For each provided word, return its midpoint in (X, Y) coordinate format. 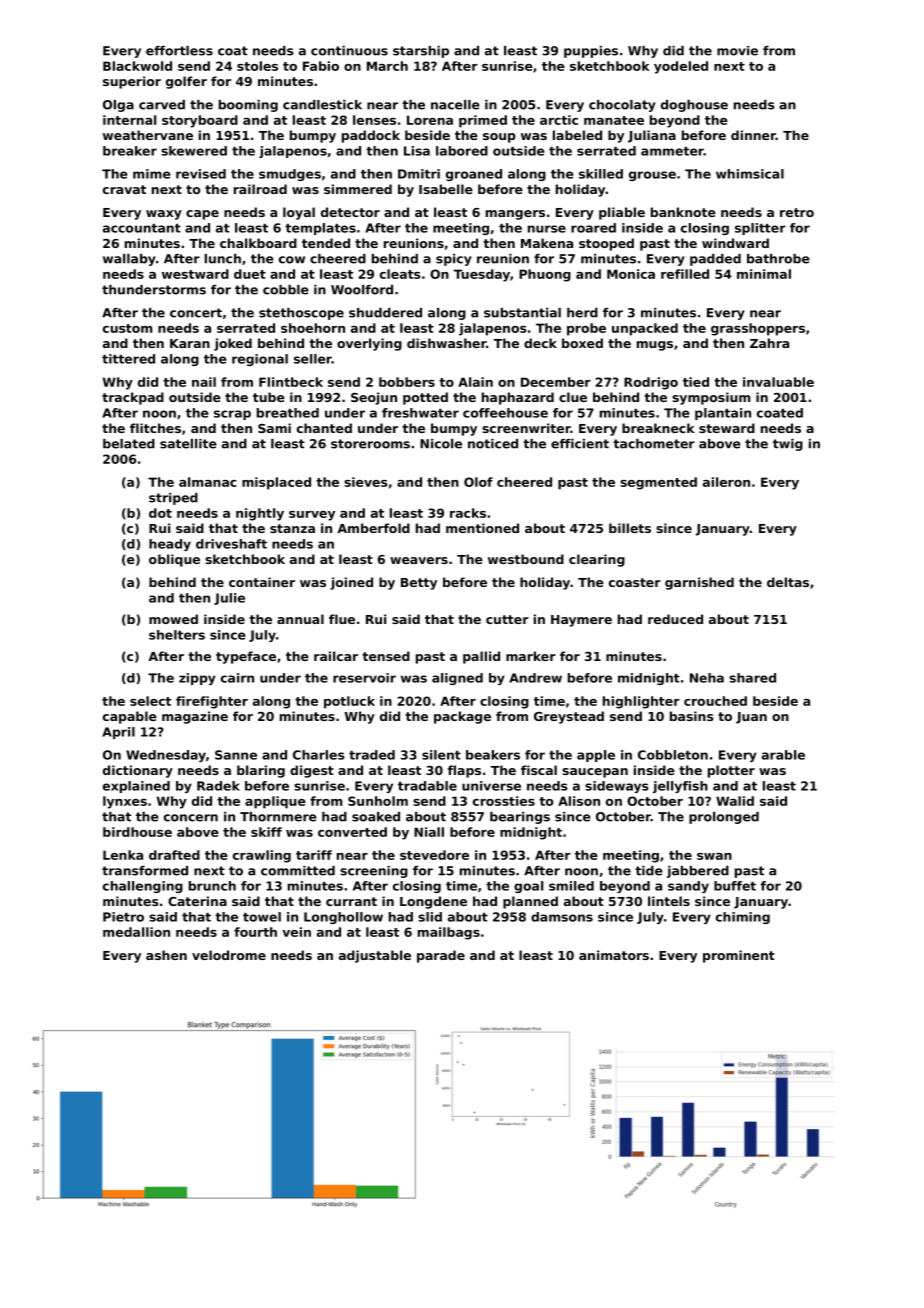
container (262, 582)
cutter (507, 619)
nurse (547, 229)
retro (797, 212)
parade (441, 956)
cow (292, 260)
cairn (237, 678)
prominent (739, 956)
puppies (591, 52)
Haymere (581, 621)
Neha (707, 678)
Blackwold (137, 66)
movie (737, 51)
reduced (675, 619)
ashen (166, 955)
